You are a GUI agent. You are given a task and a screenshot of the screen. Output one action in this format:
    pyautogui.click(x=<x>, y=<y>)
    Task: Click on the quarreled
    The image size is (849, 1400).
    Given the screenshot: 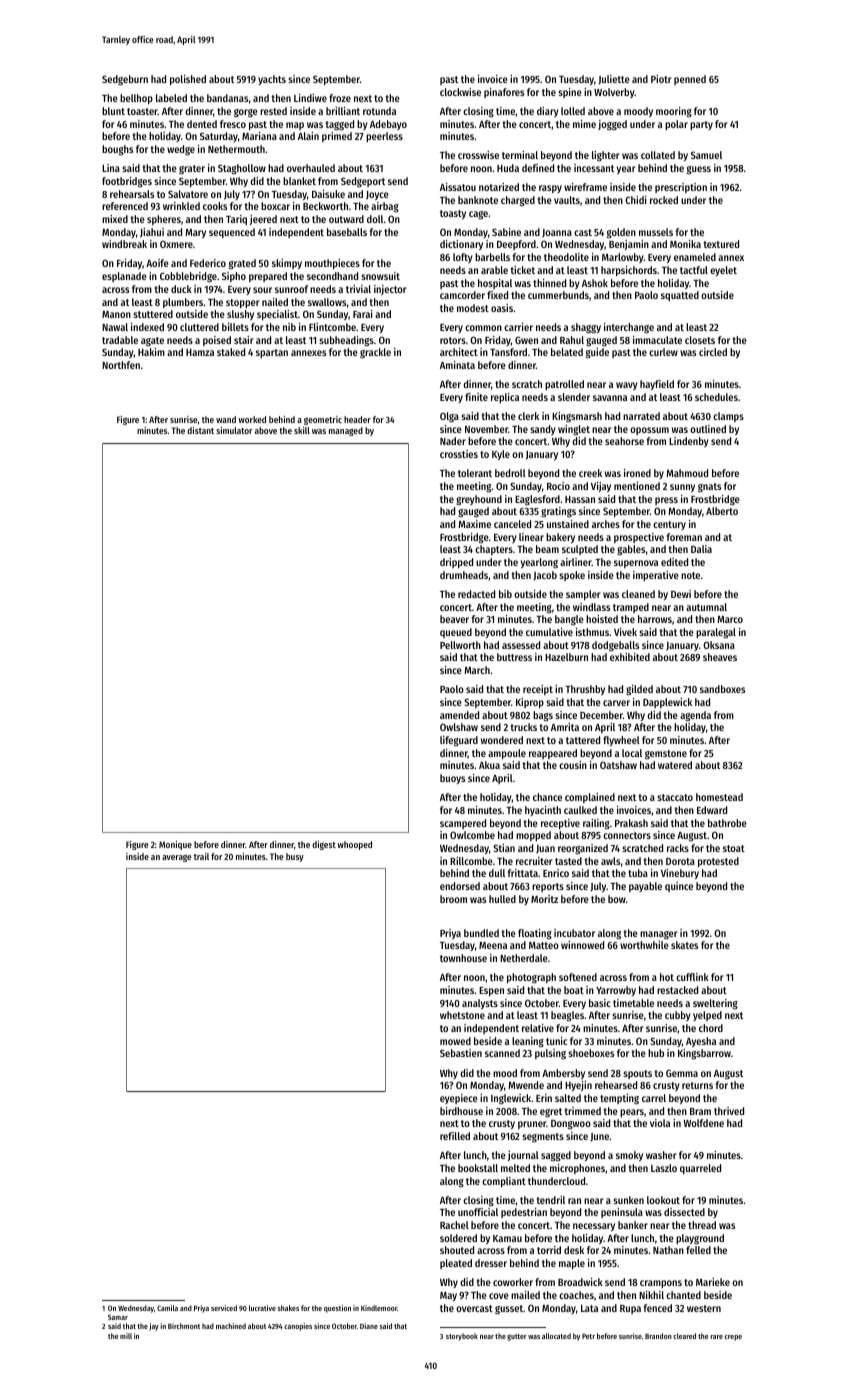 What is the action you would take?
    pyautogui.click(x=700, y=1169)
